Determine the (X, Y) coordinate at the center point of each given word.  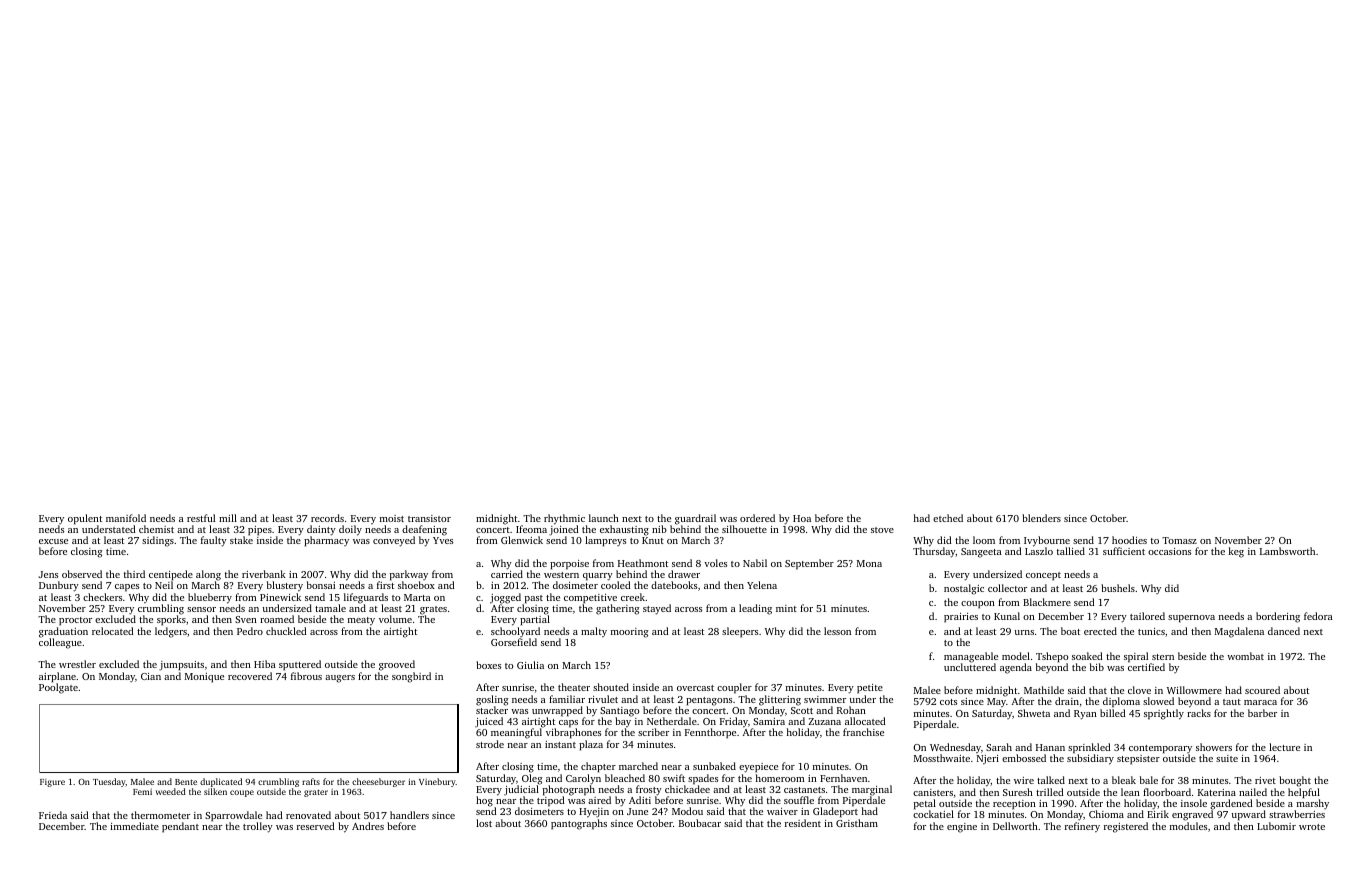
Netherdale (672, 721)
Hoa (802, 518)
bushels (1118, 588)
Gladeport (835, 813)
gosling (492, 700)
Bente (186, 782)
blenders (1041, 518)
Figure (52, 783)
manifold (126, 518)
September (809, 564)
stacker (492, 710)
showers (1214, 747)
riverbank (264, 574)
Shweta (1034, 713)
